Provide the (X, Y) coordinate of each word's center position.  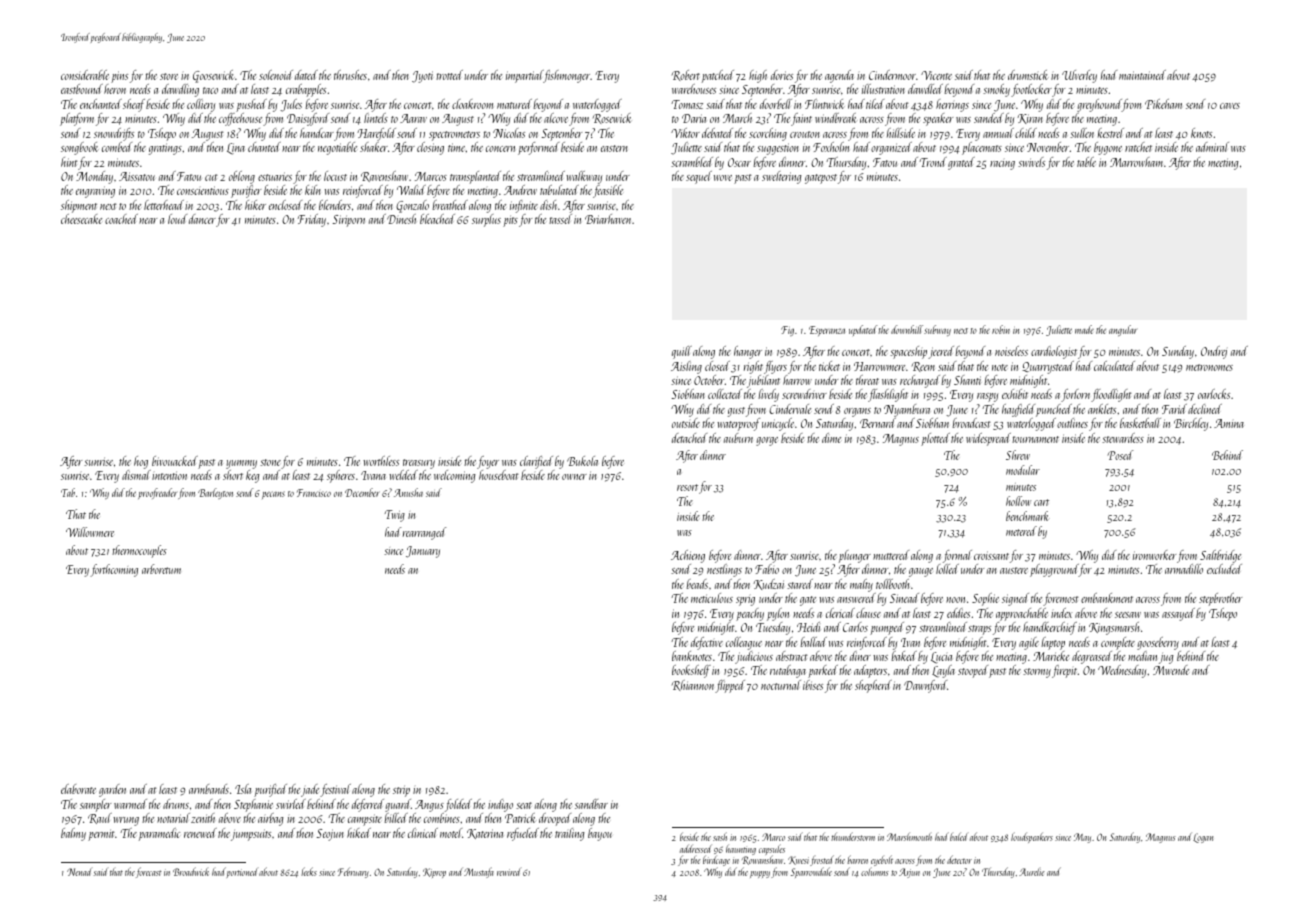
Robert (686, 75)
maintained (1142, 75)
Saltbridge (1220, 556)
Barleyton (215, 493)
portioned (242, 873)
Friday (312, 220)
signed (1015, 599)
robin (1001, 329)
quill (682, 352)
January (423, 552)
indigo (500, 805)
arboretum (161, 569)
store (169, 76)
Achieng (688, 556)
